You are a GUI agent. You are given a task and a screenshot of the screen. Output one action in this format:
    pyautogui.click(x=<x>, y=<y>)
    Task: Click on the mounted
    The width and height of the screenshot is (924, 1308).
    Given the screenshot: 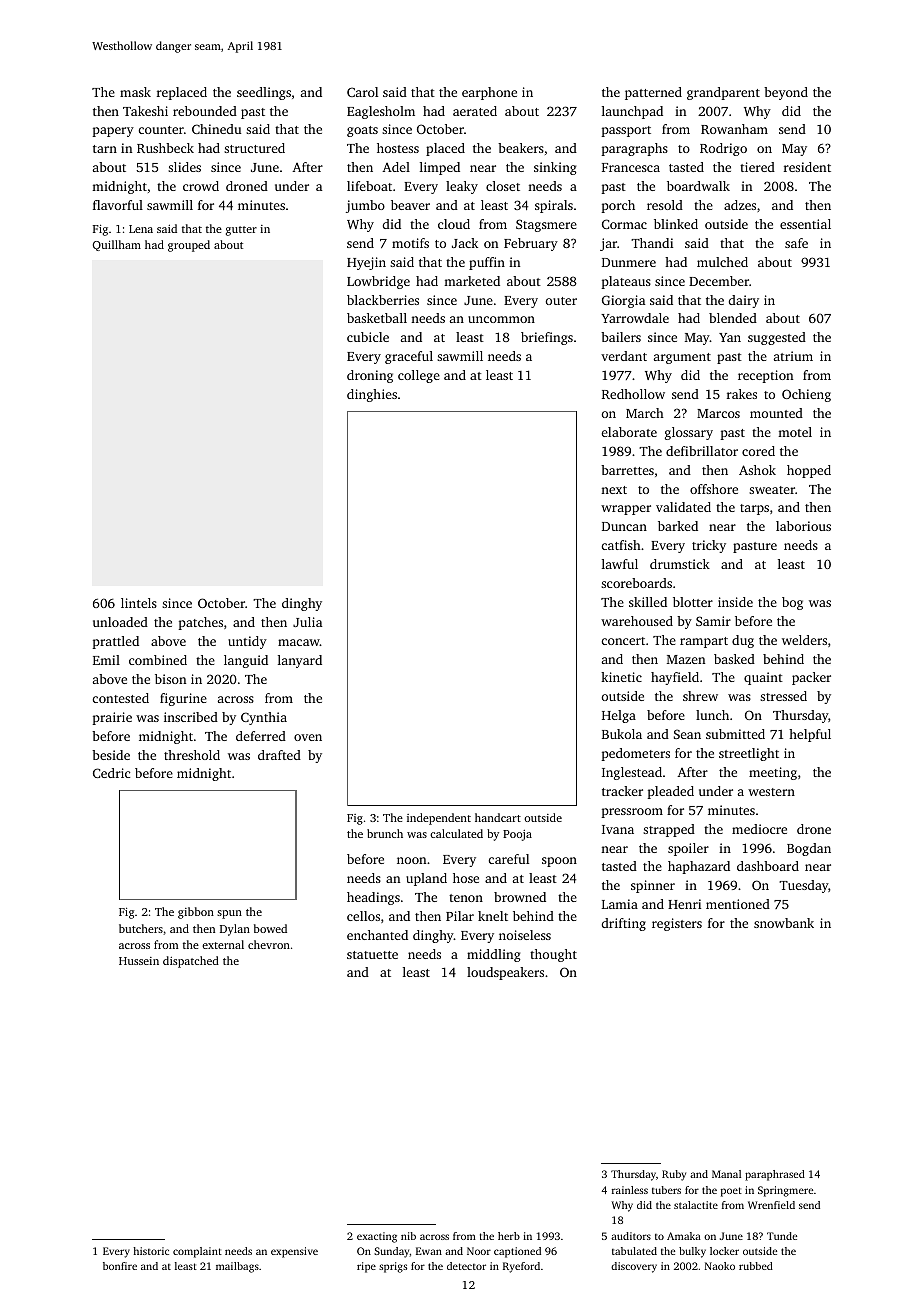 What is the action you would take?
    pyautogui.click(x=776, y=413)
